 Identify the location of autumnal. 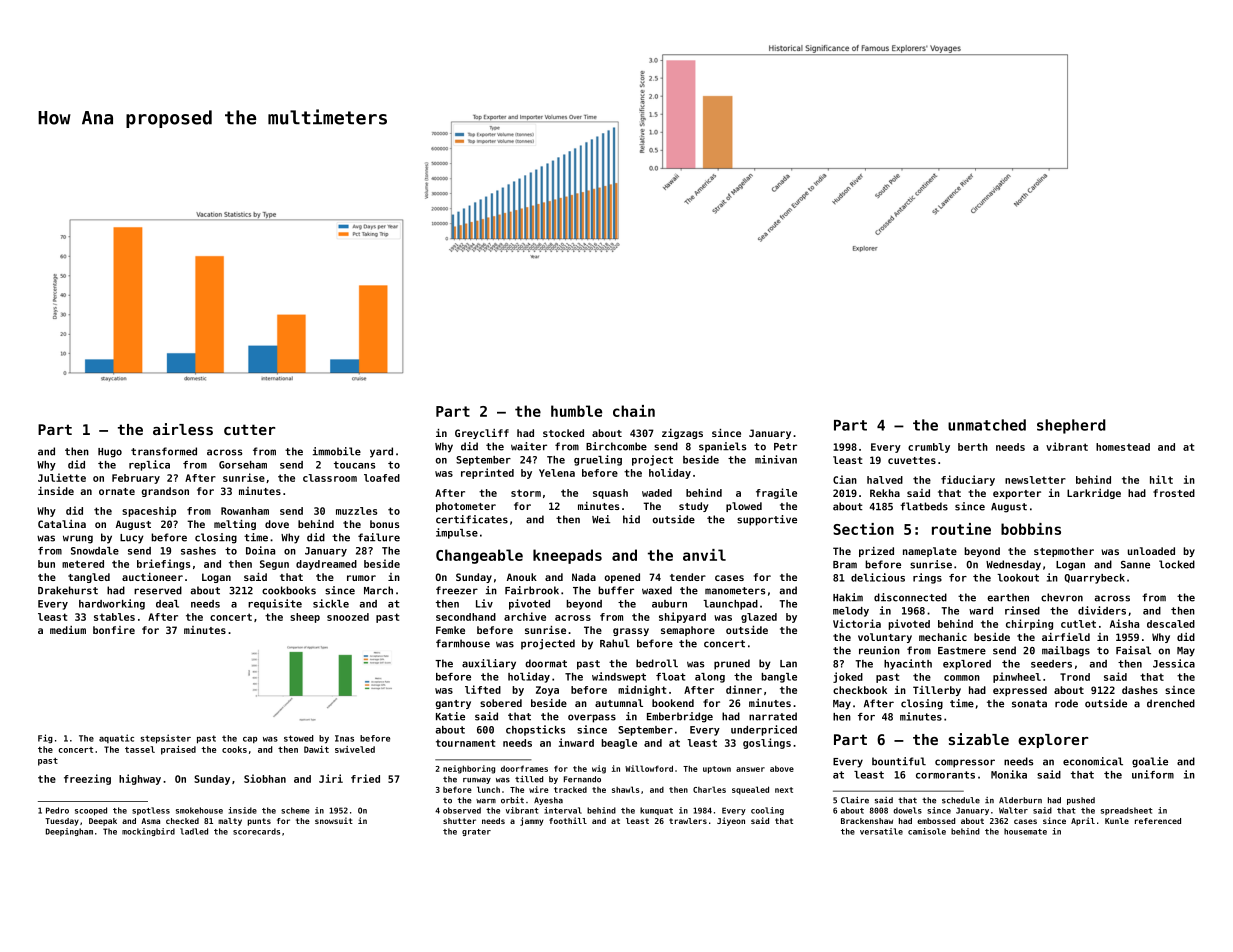
(619, 703).
